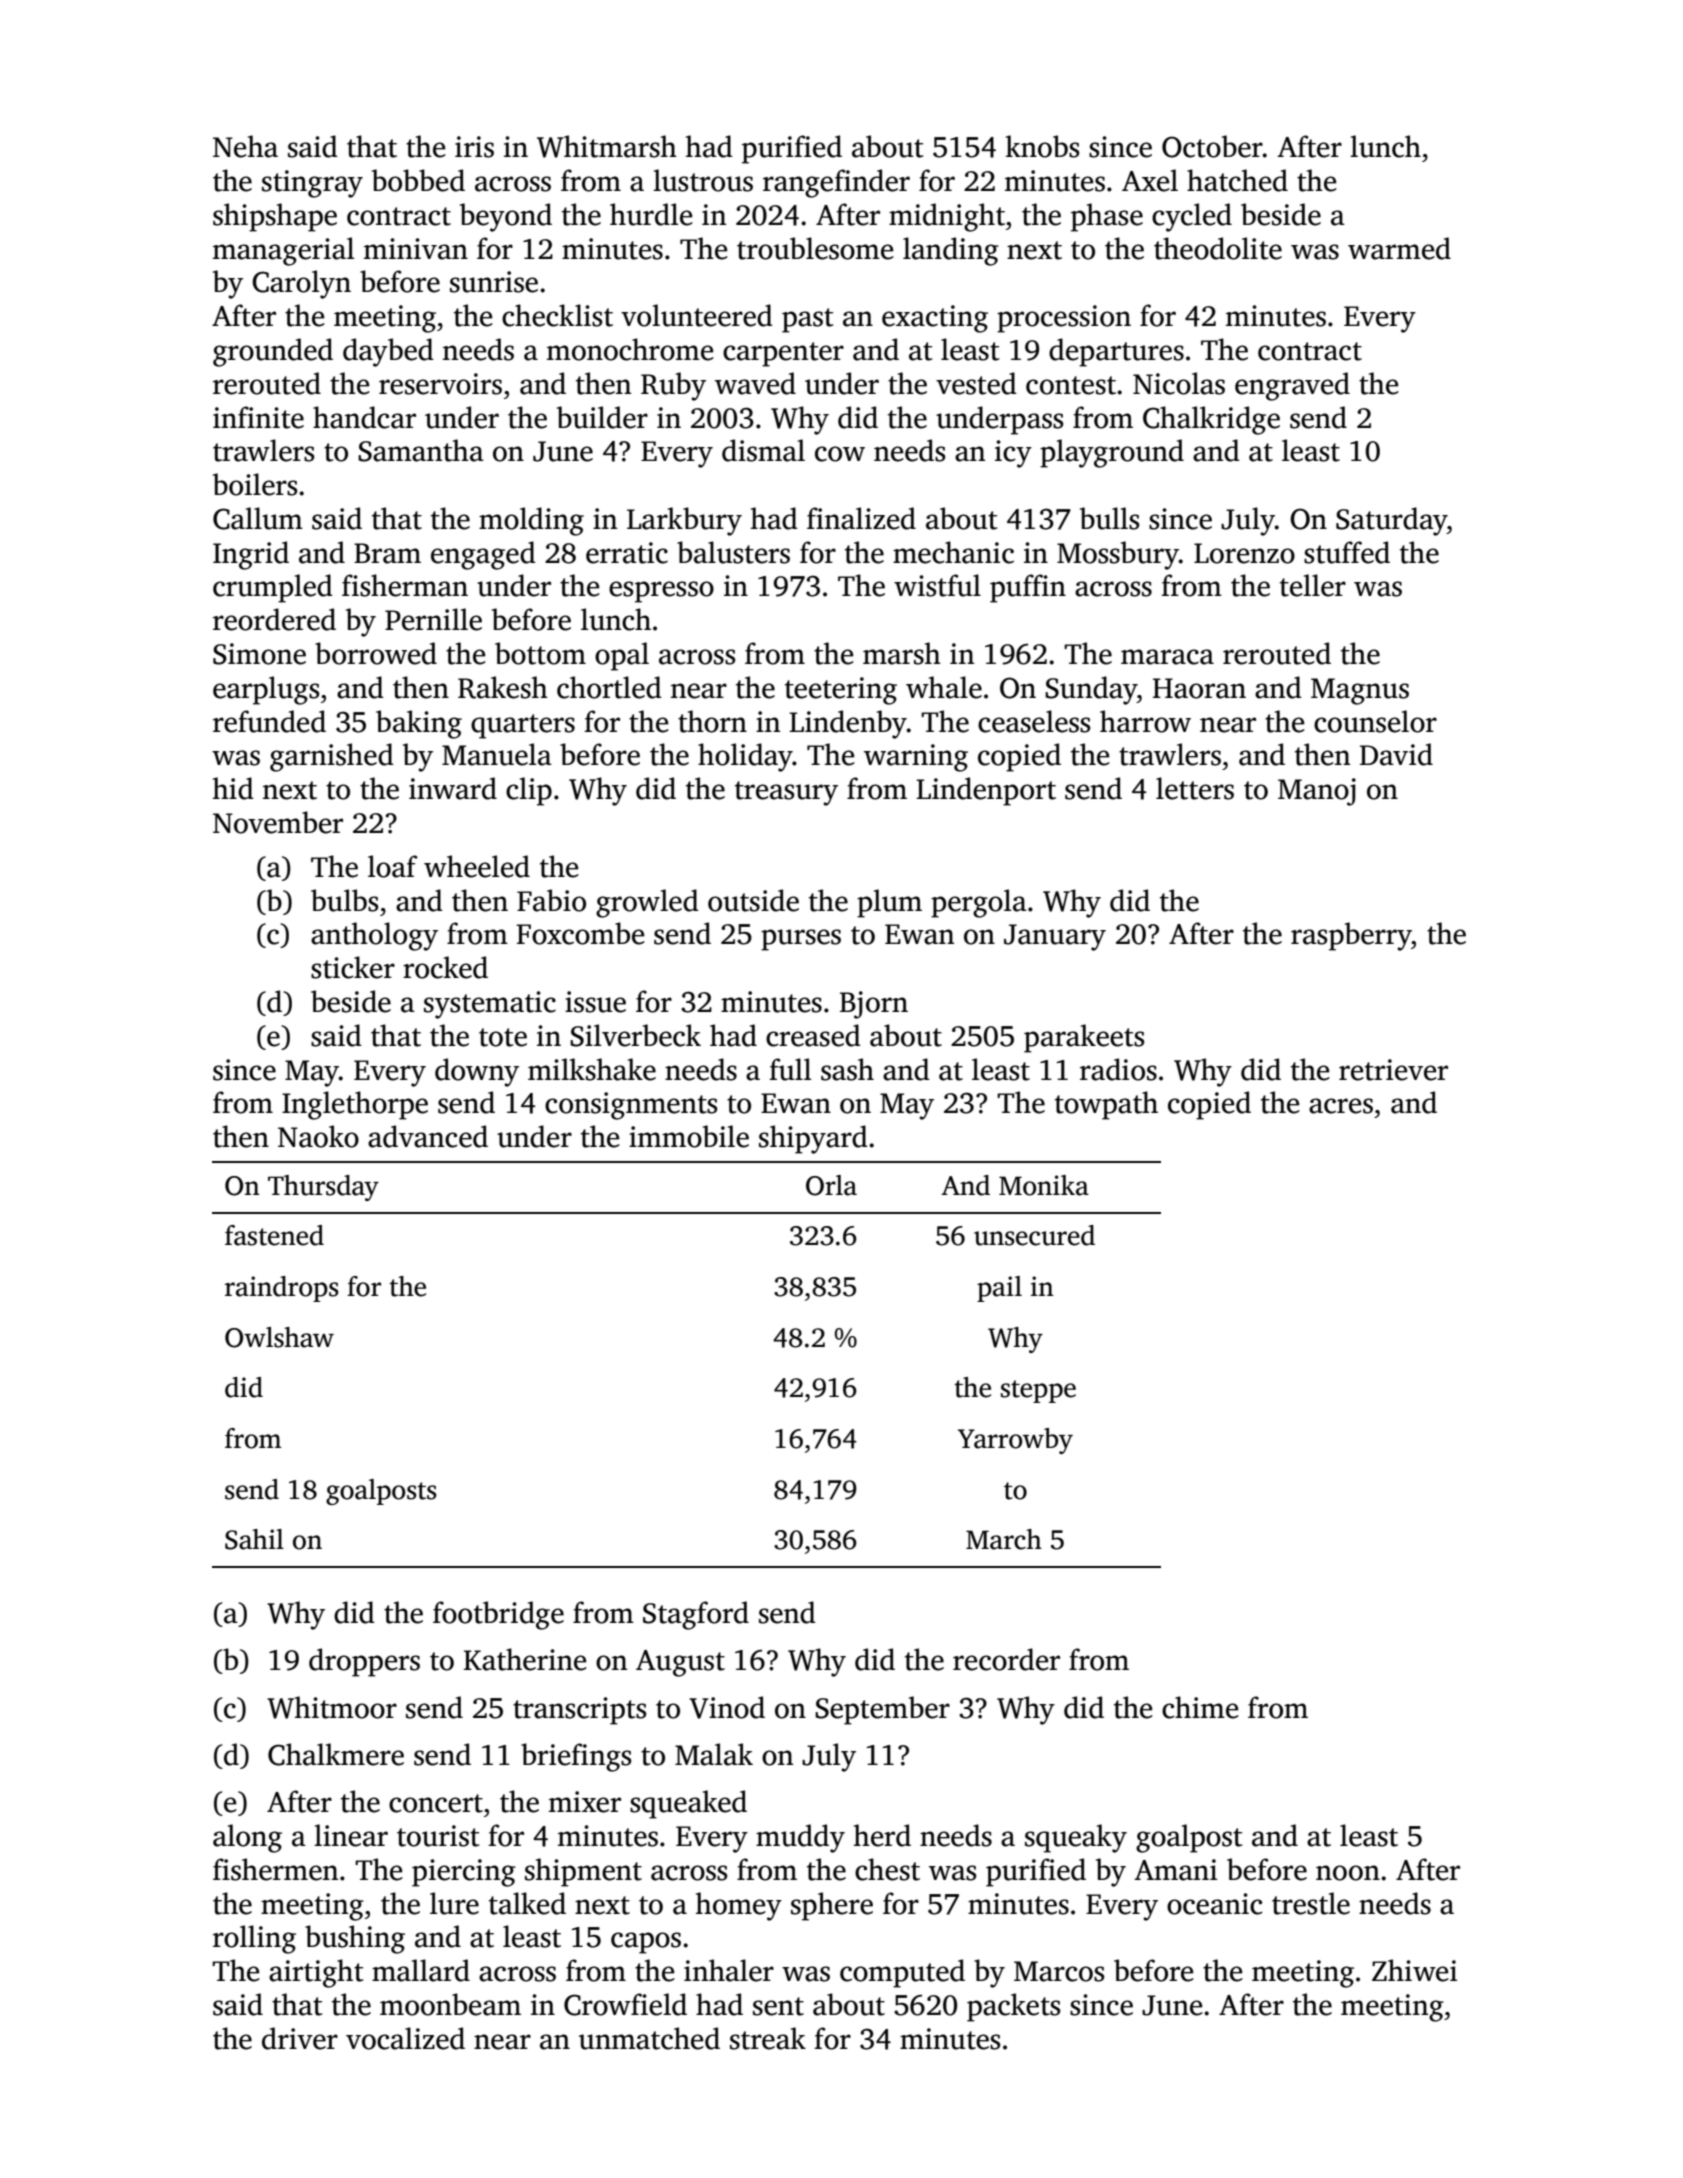 This image has width=1683, height=2178. I want to click on thorn, so click(712, 721).
